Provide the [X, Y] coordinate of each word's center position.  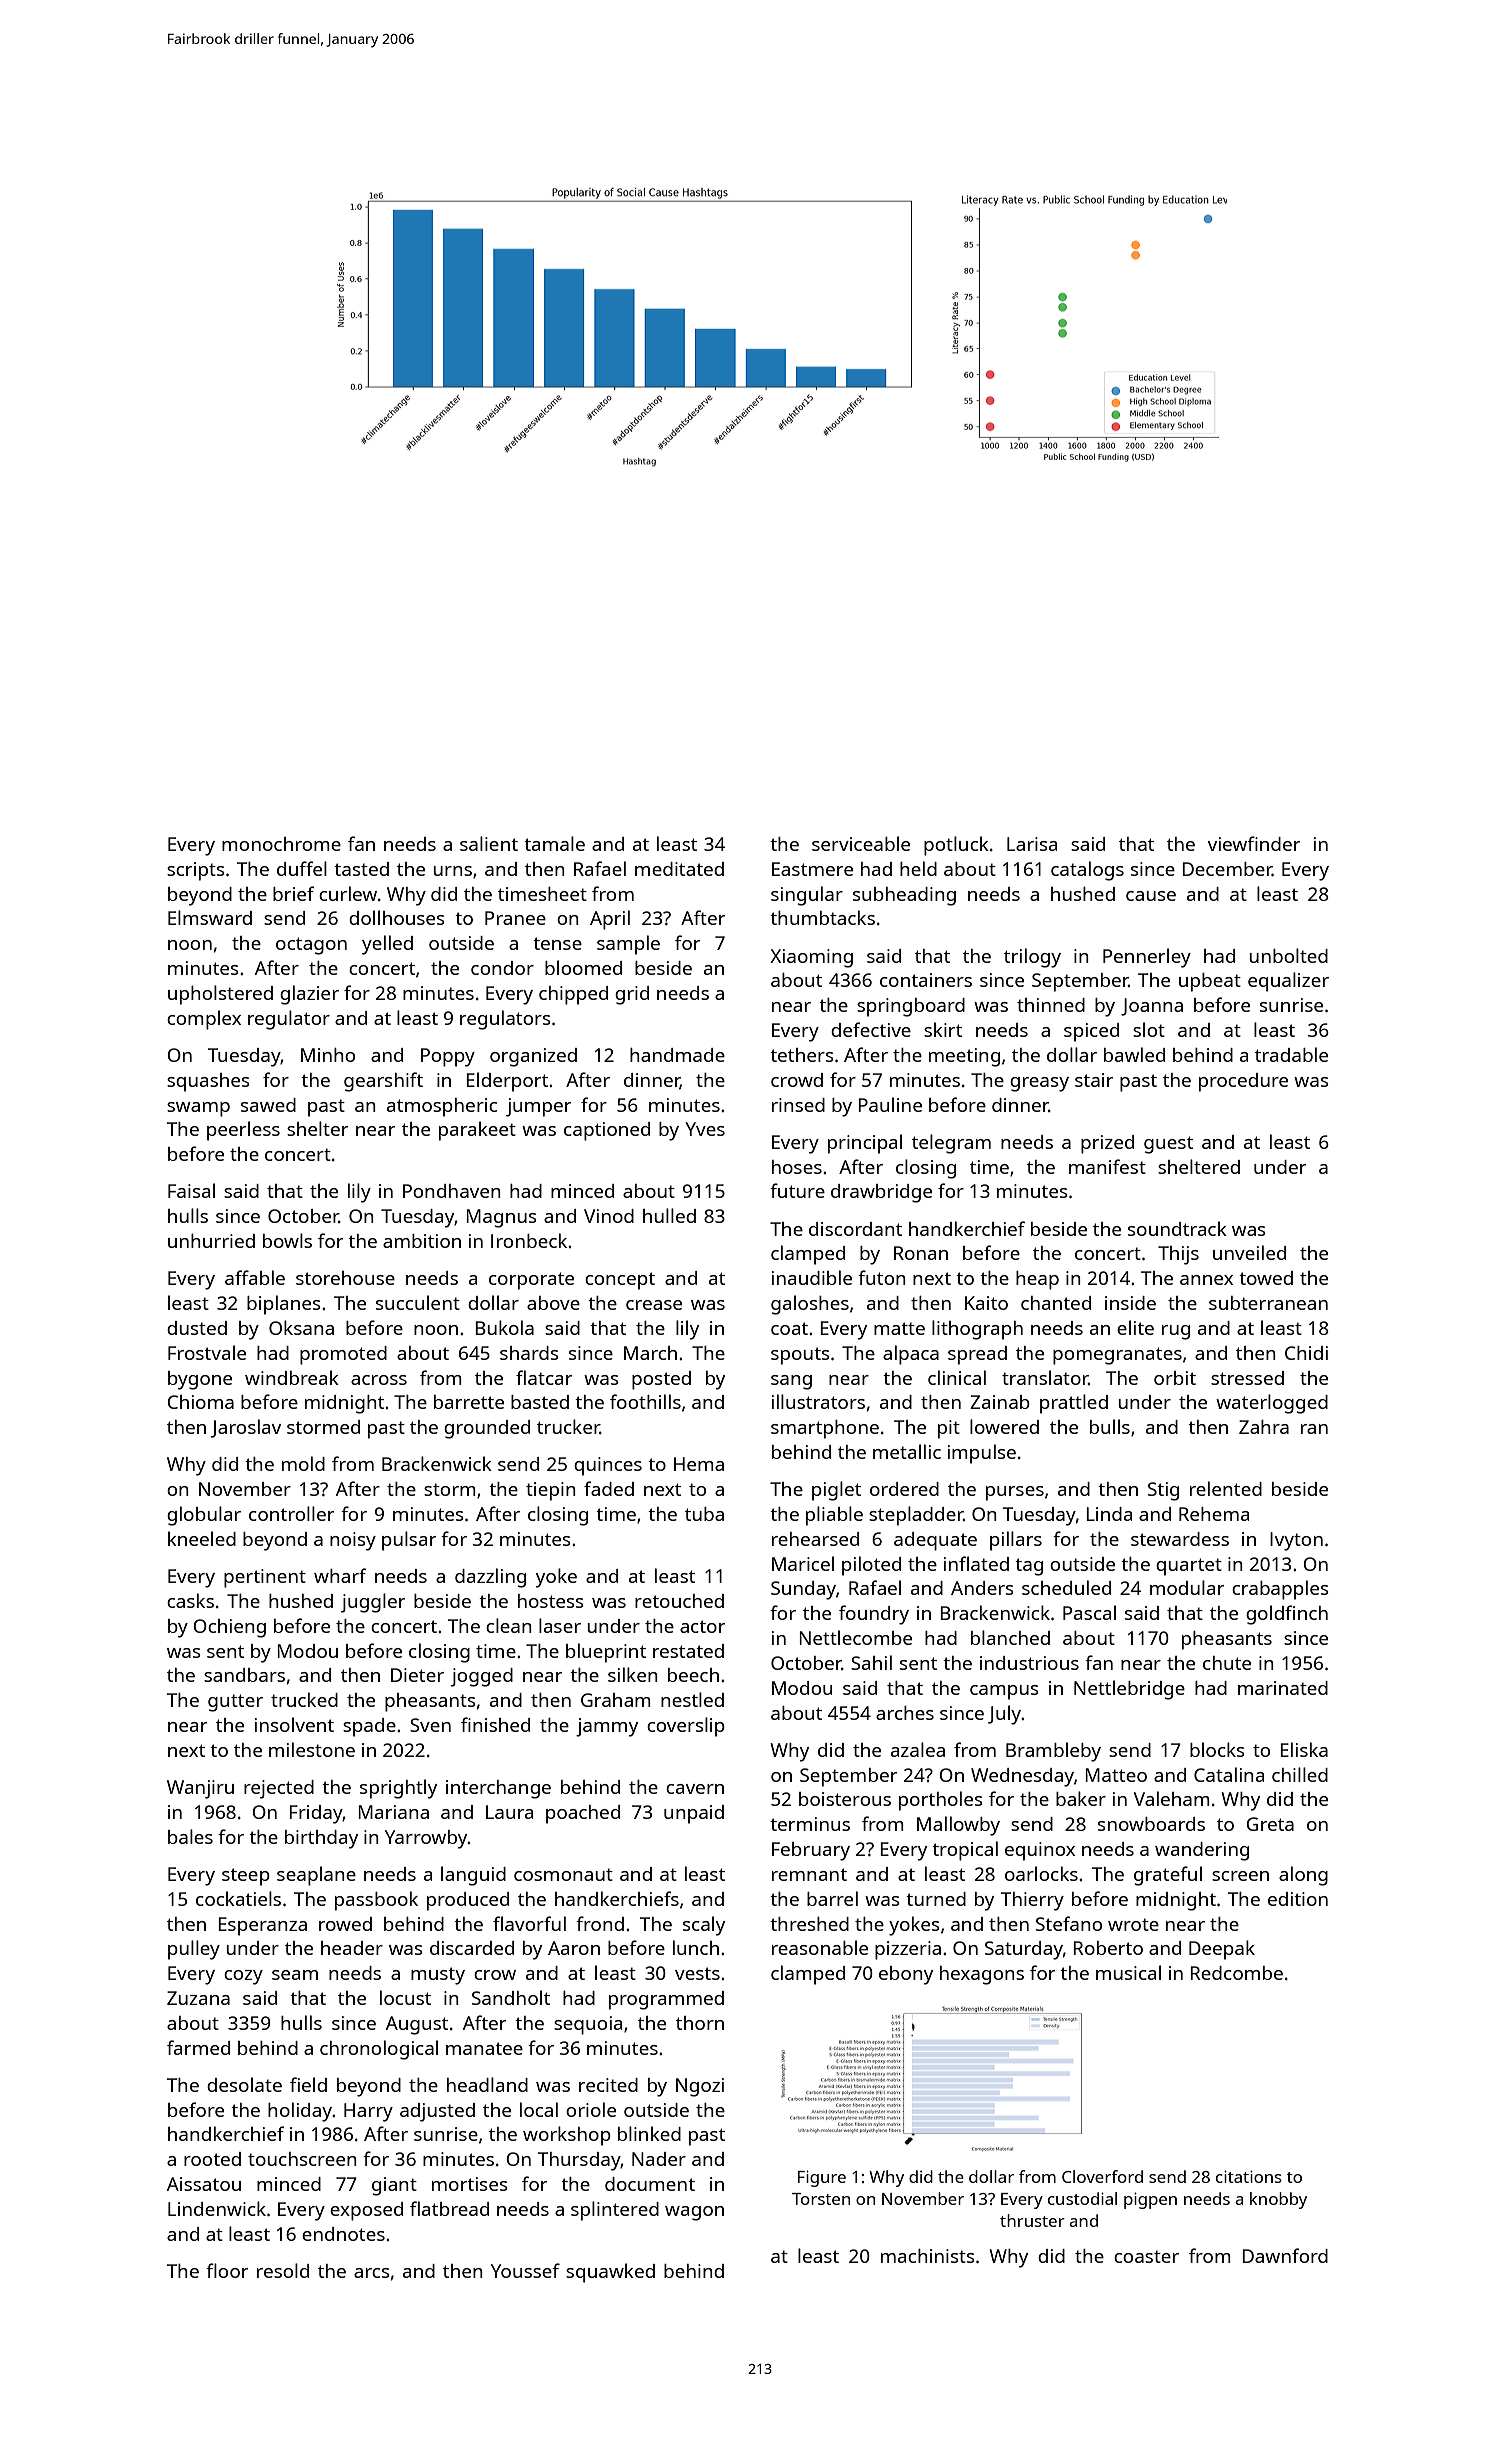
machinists [928, 2256]
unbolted [1288, 955]
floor [227, 2270]
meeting [964, 1057]
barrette [469, 1402]
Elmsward [210, 917]
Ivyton [1296, 1541]
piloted [871, 1566]
